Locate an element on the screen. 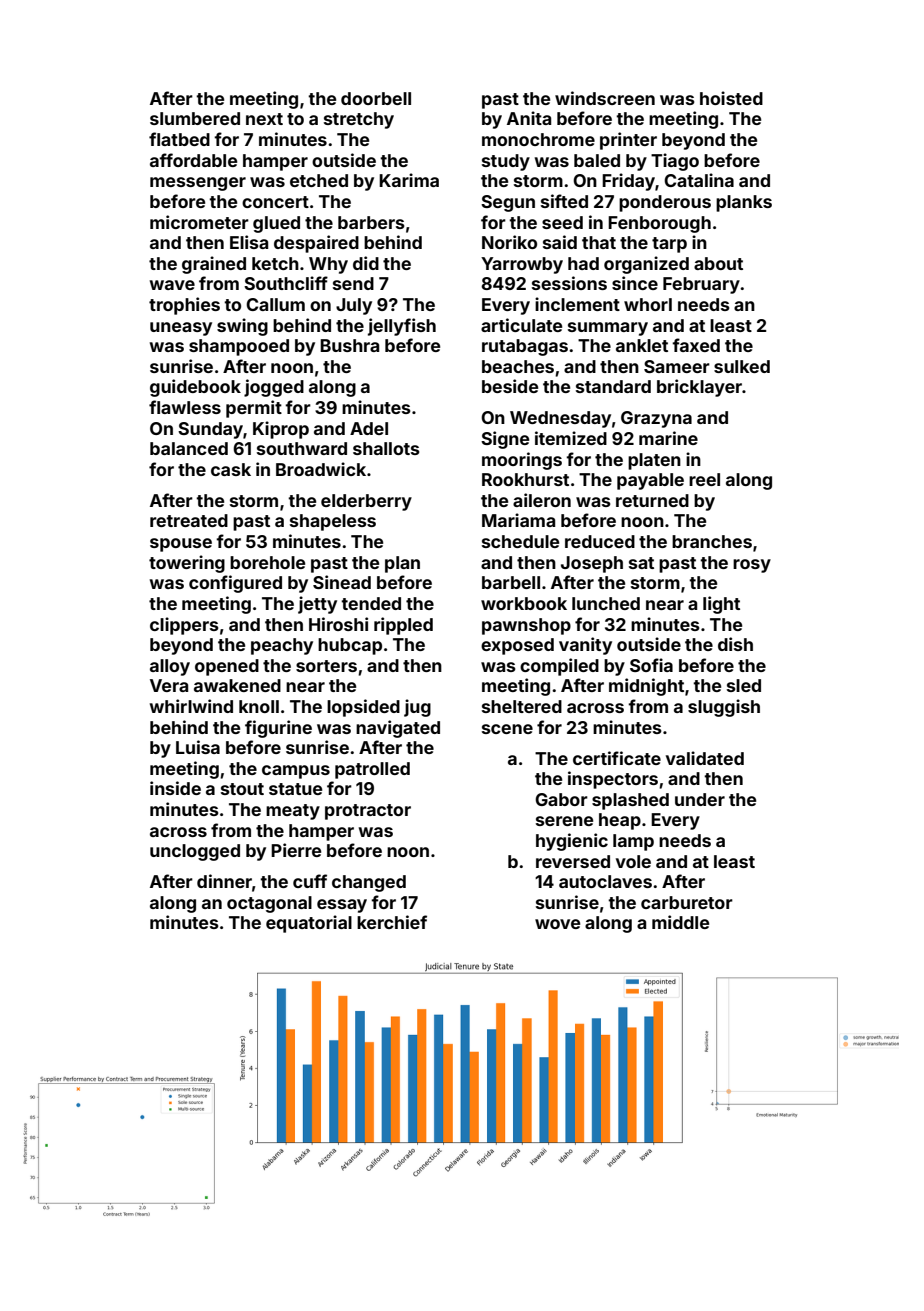  lunched is located at coordinates (606, 603).
